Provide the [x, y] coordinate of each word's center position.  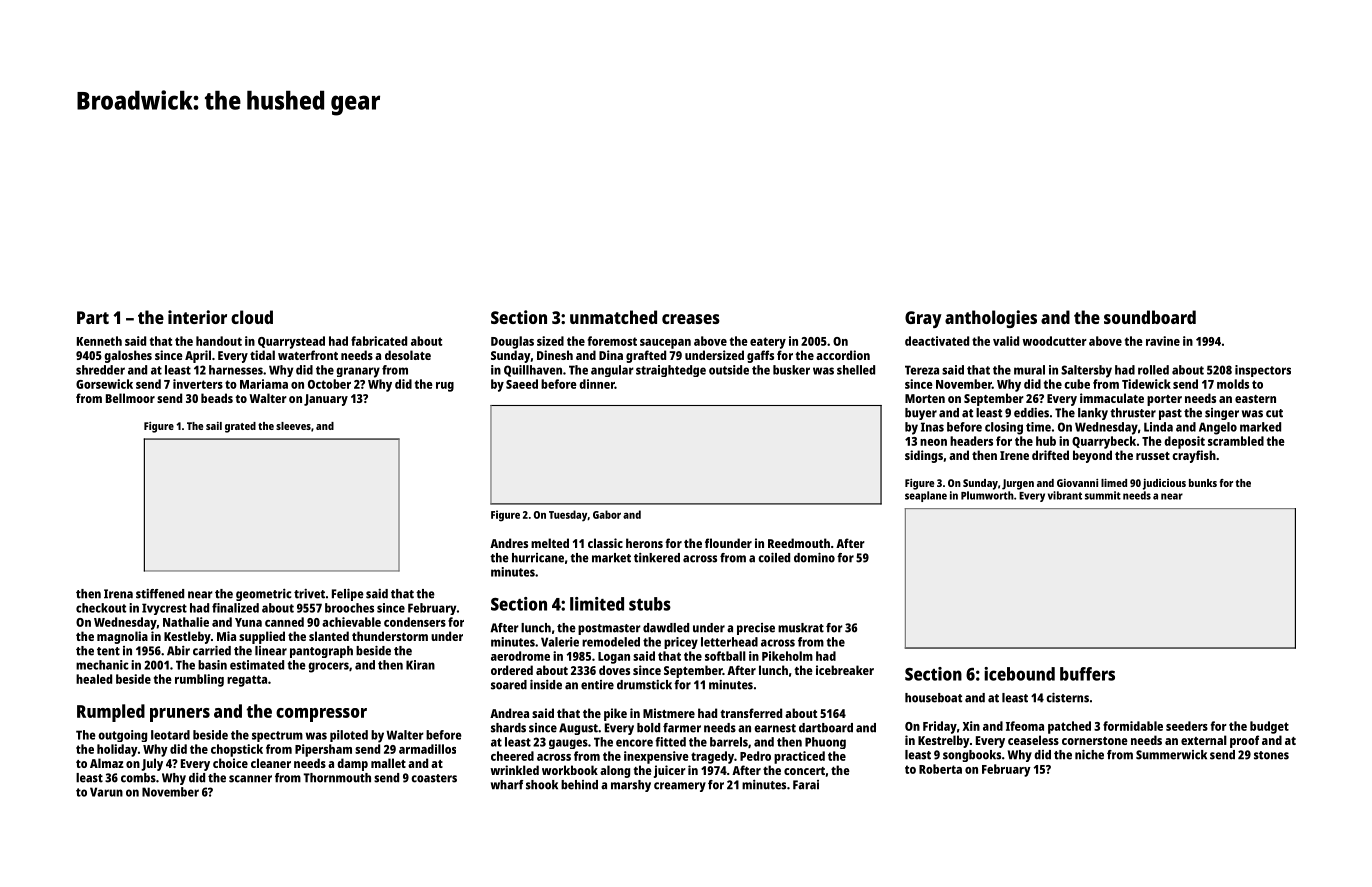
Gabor [607, 514]
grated [240, 427]
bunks [1203, 483]
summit [1103, 495]
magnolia [122, 637]
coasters [434, 778]
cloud [252, 317]
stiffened [160, 594]
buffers [1087, 674]
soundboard [1150, 317]
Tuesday [568, 516]
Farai [806, 785]
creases [691, 319]
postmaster [609, 629]
